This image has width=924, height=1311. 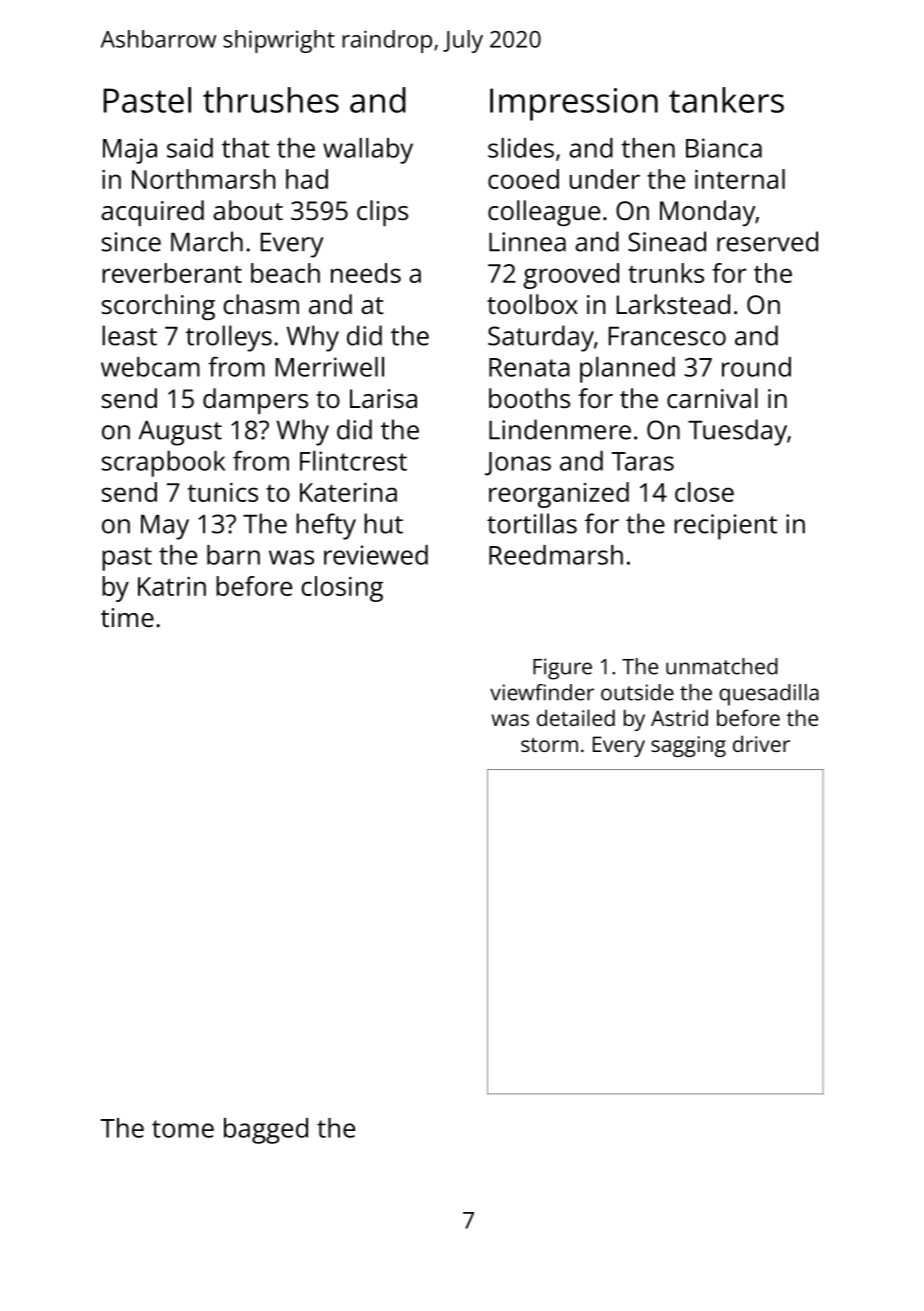 I want to click on wallaby, so click(x=368, y=151).
